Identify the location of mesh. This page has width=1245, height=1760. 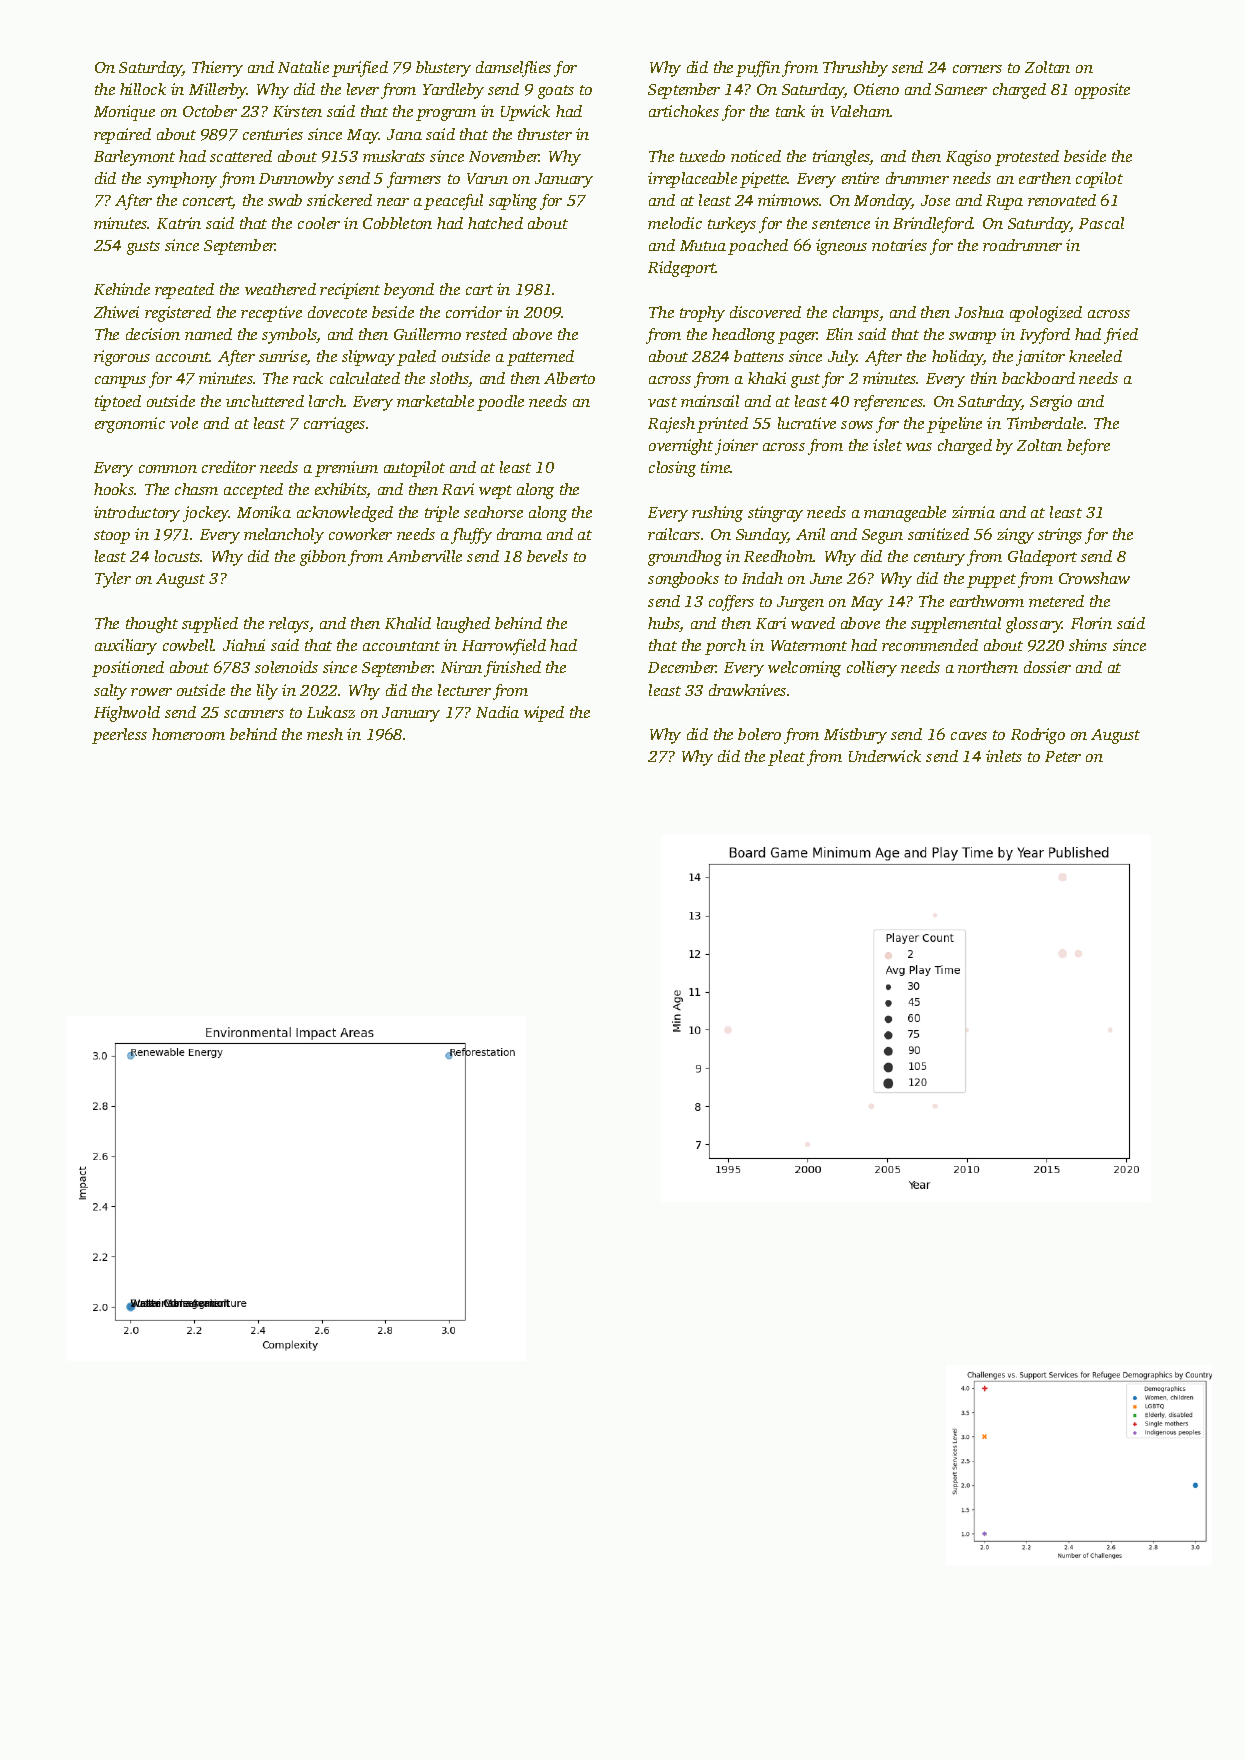
(325, 734).
